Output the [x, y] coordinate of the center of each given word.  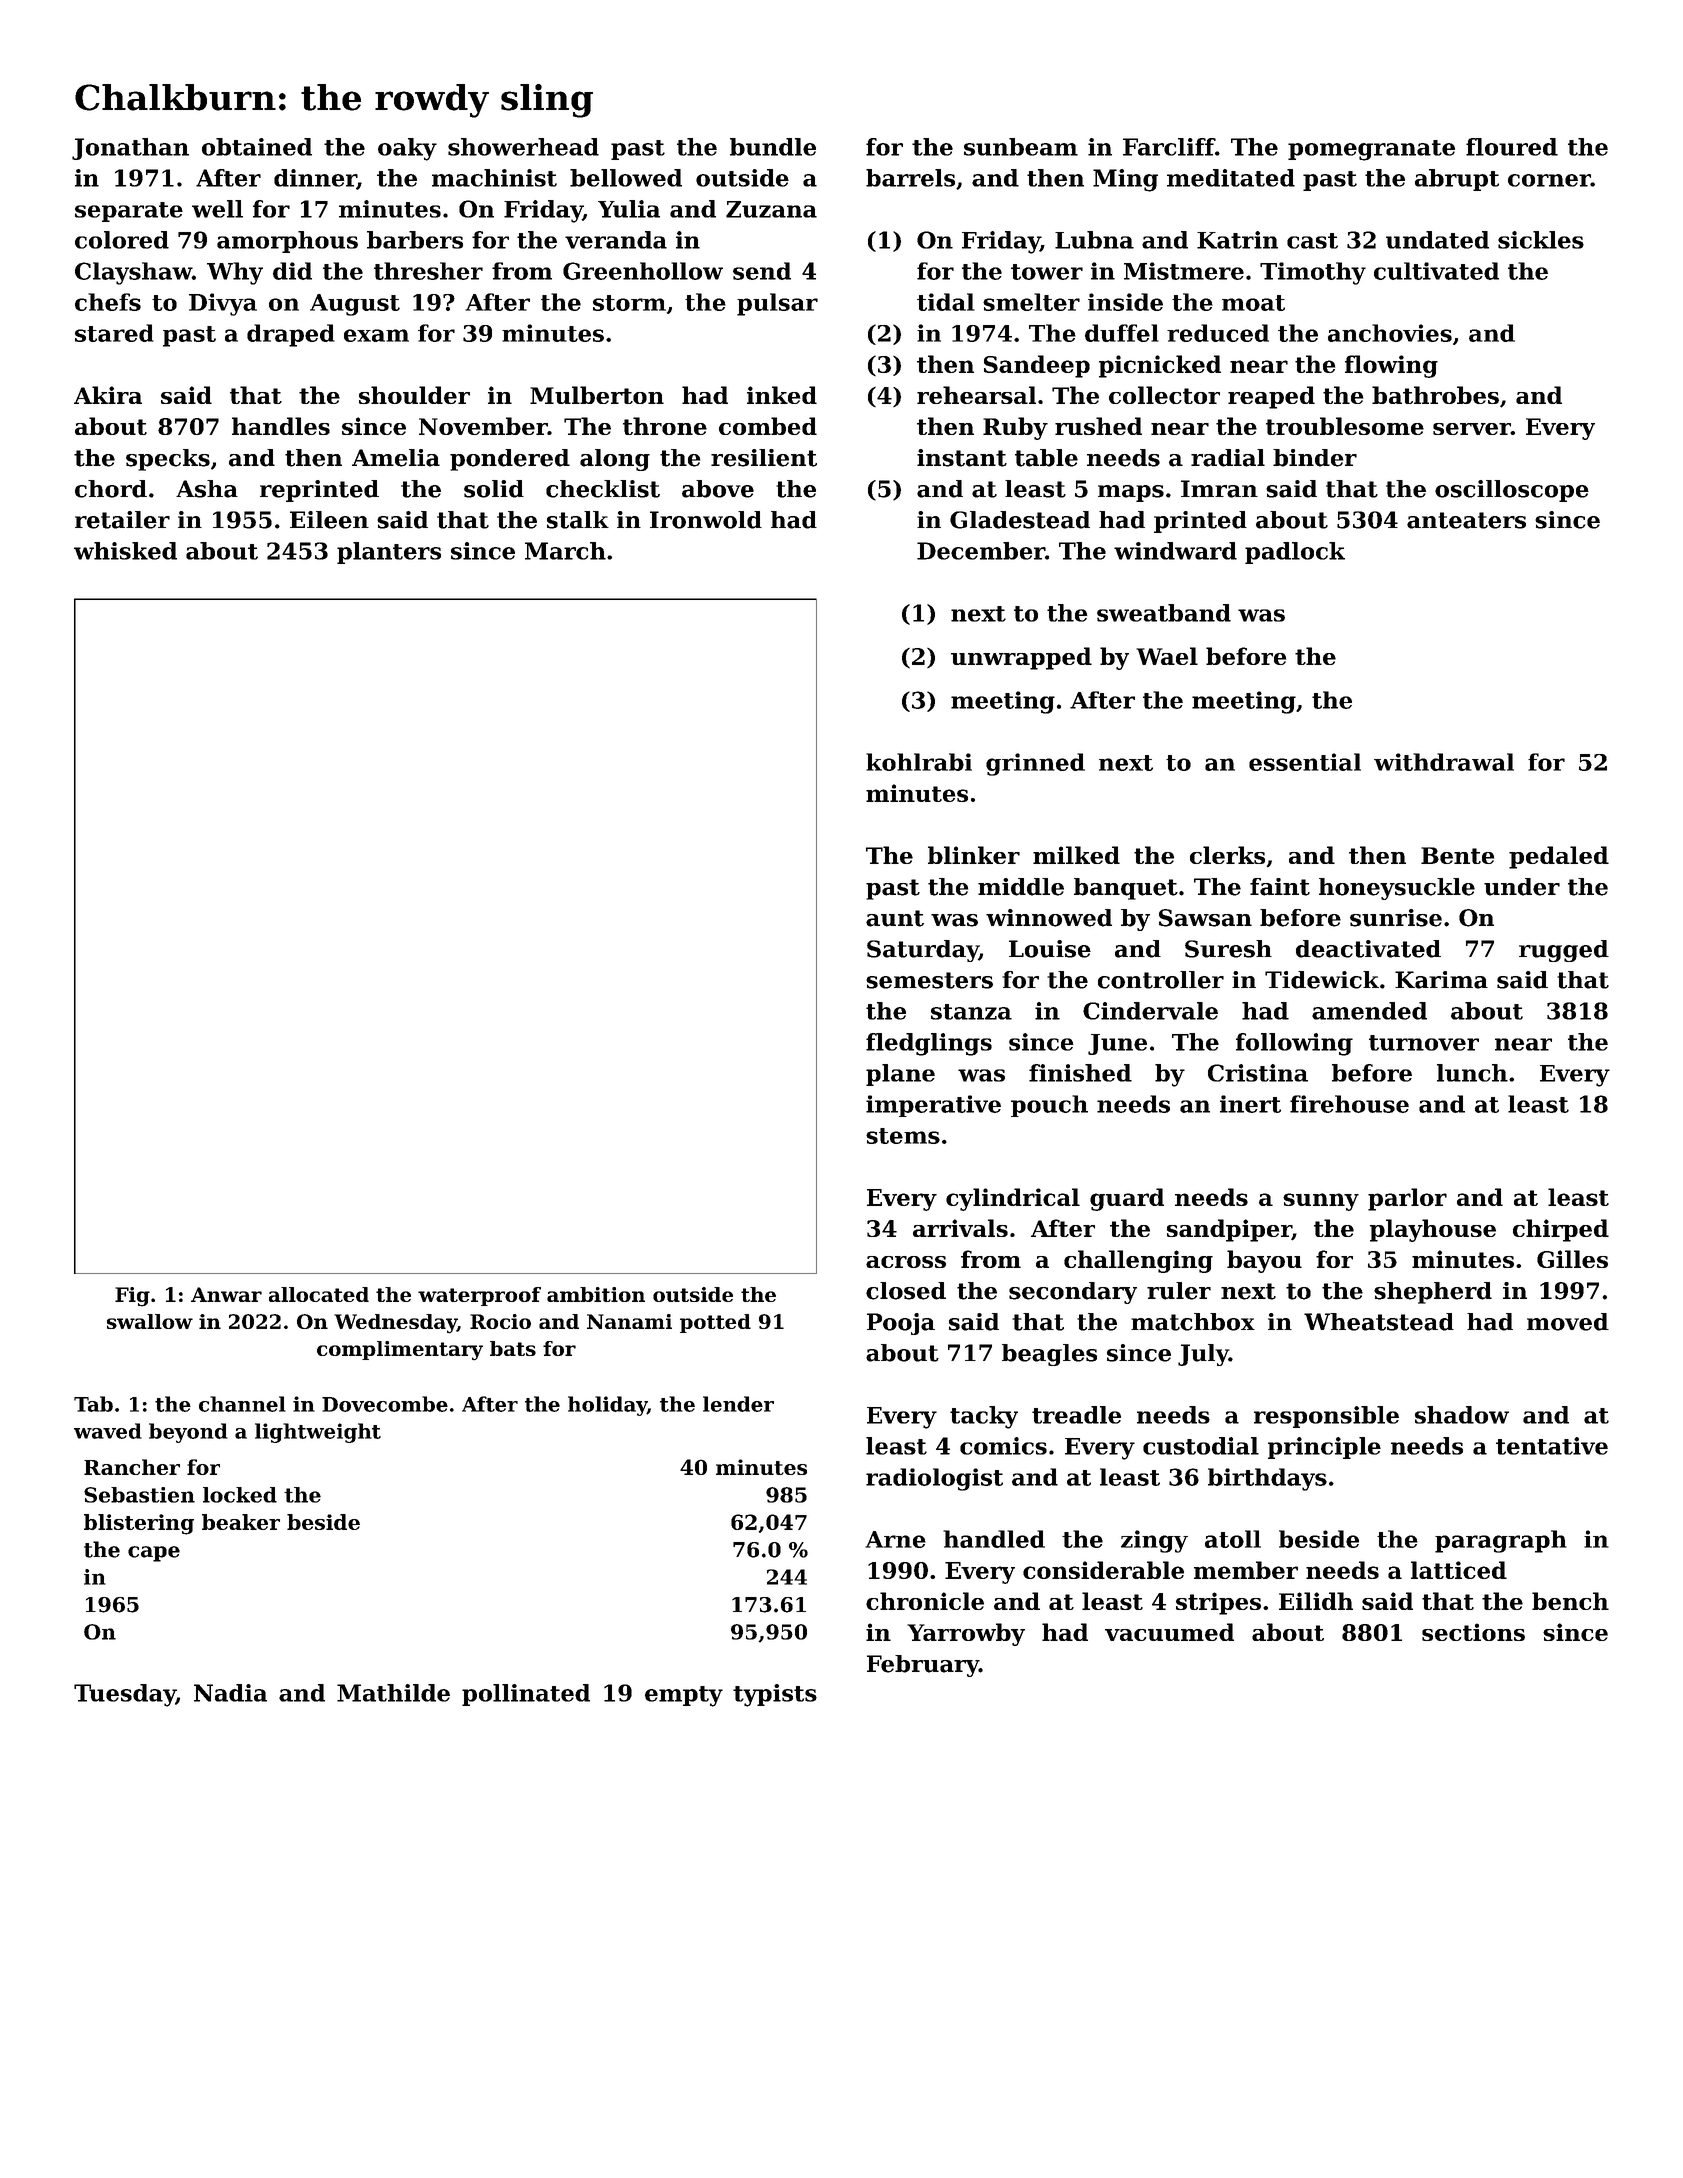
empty [684, 1696]
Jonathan [130, 149]
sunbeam [1021, 147]
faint [1280, 887]
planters [389, 553]
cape [154, 1554]
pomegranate [1371, 150]
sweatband [1164, 613]
